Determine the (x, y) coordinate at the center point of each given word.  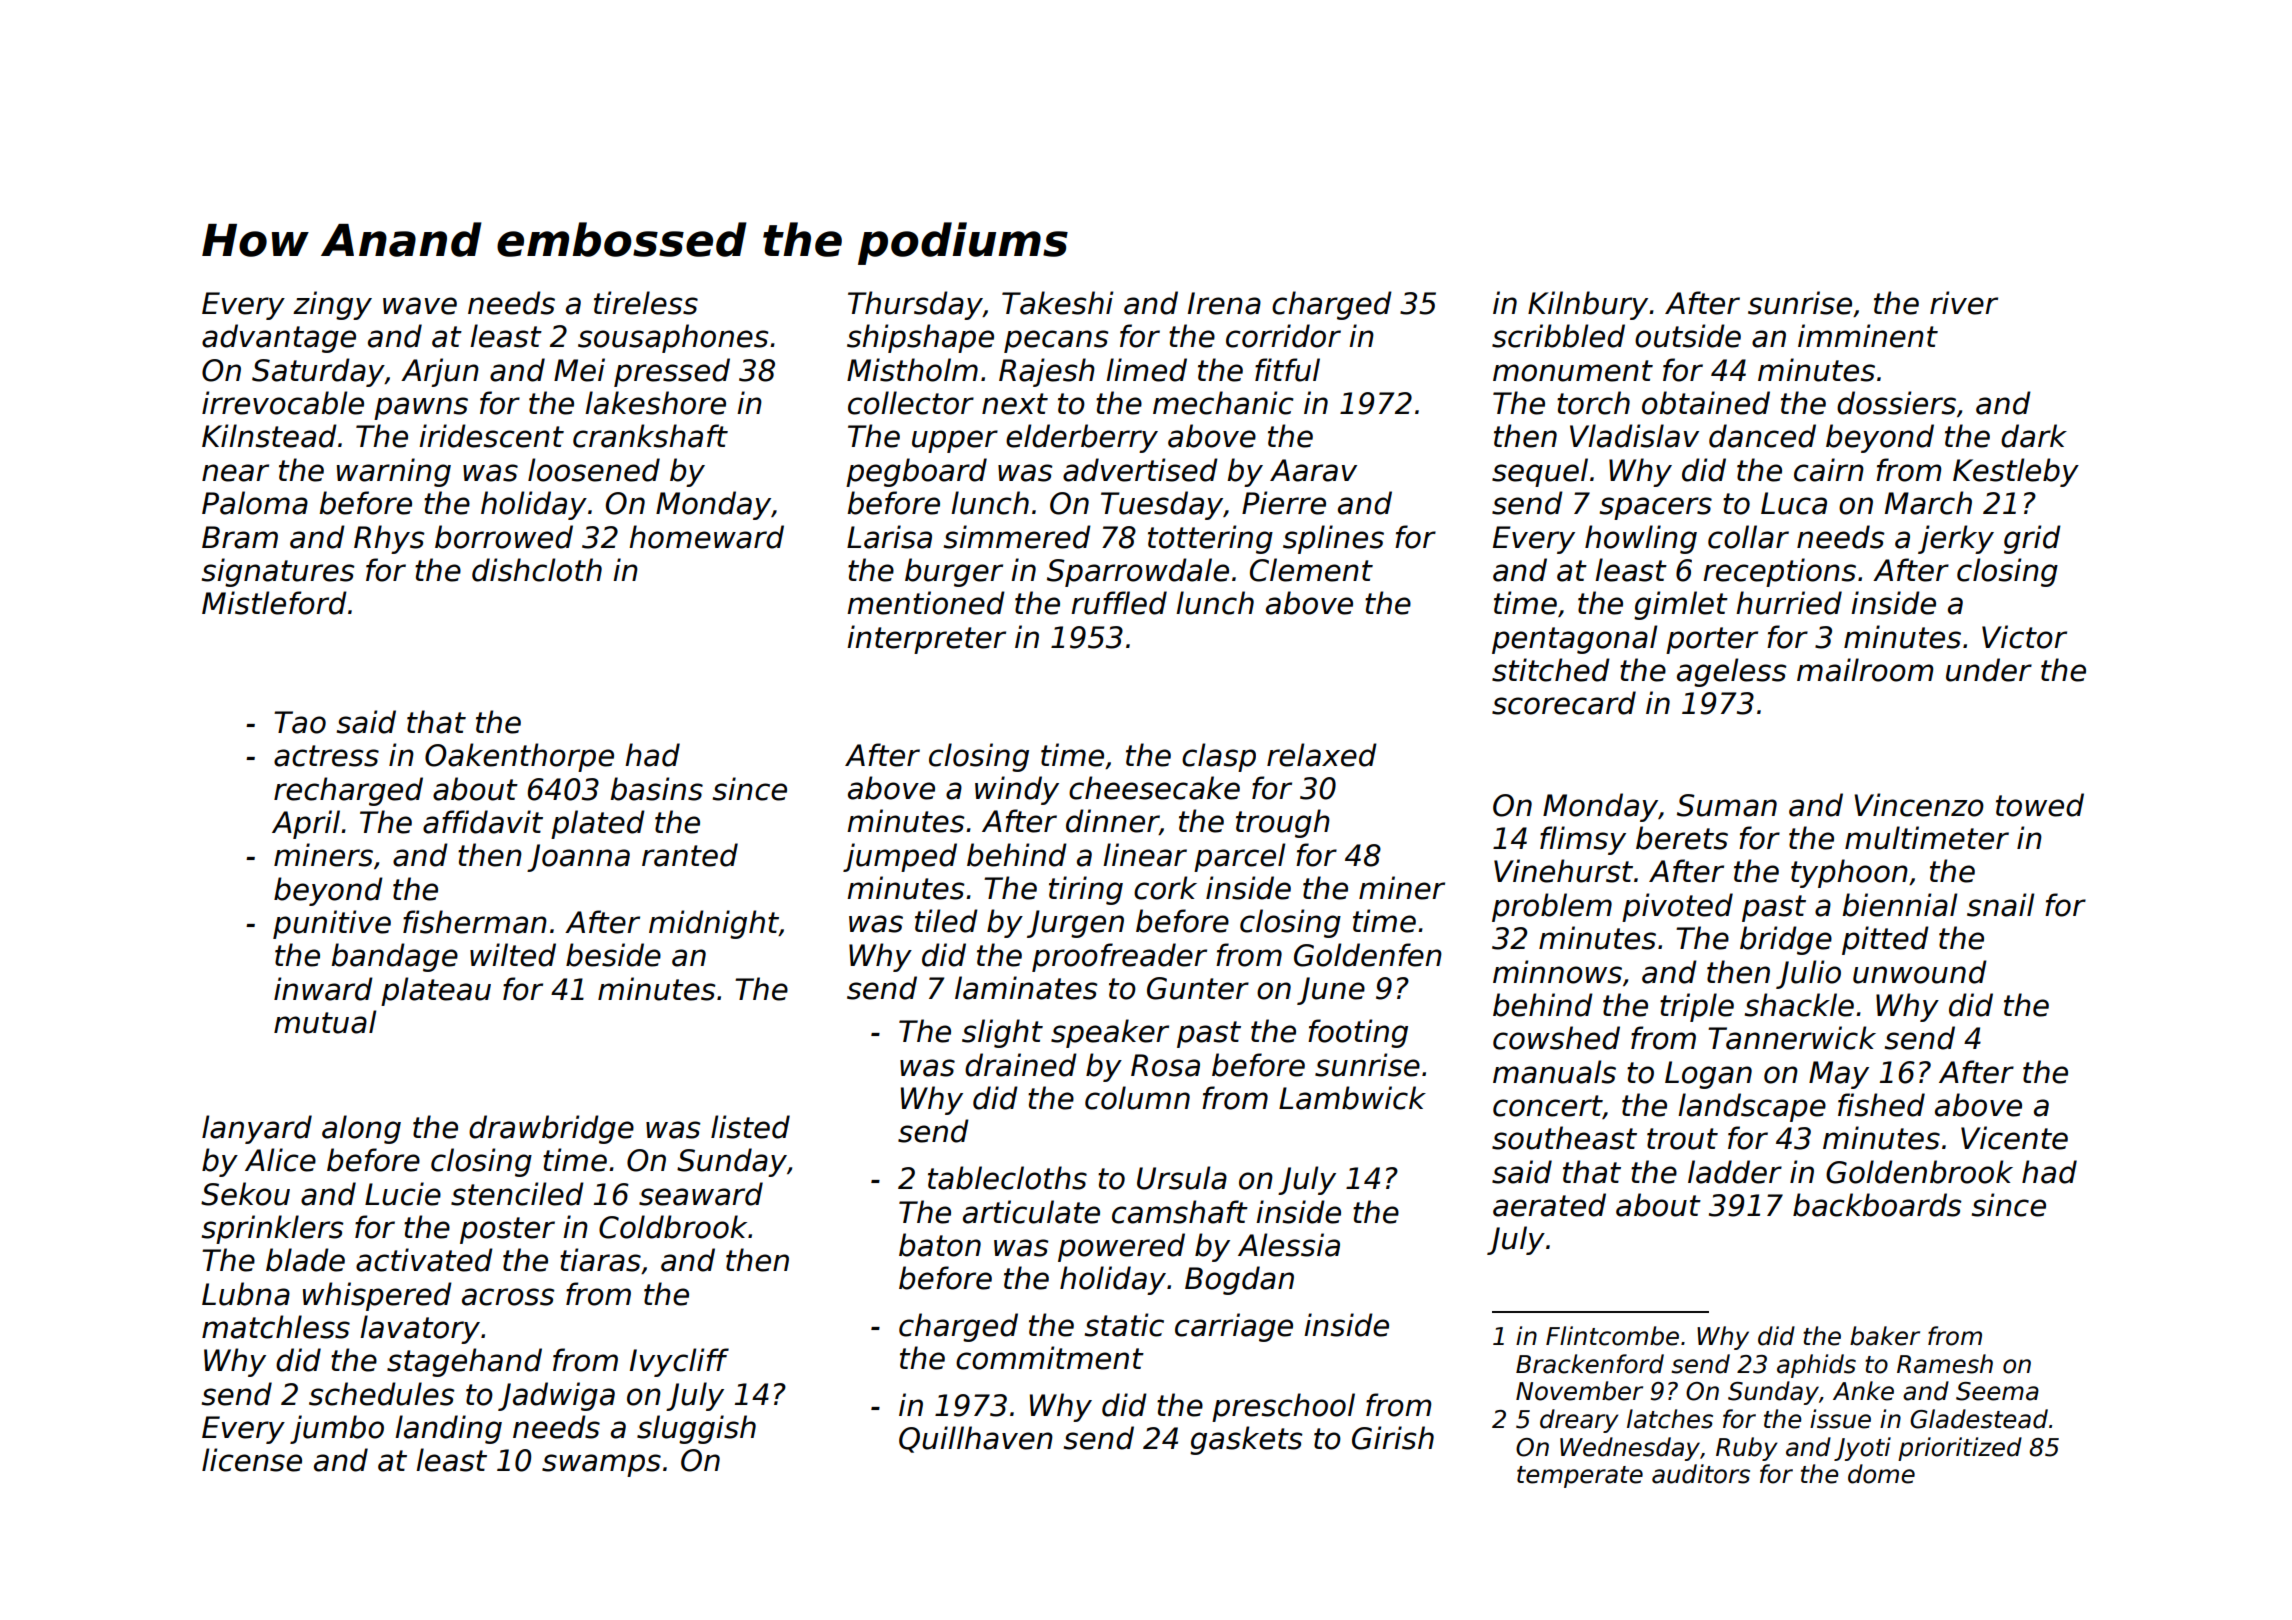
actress (326, 756)
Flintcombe (1612, 1336)
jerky (1956, 539)
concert (1548, 1107)
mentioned (926, 603)
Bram (240, 537)
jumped (900, 857)
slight (1002, 1033)
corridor (1283, 336)
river (1964, 303)
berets (1682, 838)
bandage (394, 957)
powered (1121, 1247)
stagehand (464, 1362)
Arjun (440, 372)
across (508, 1297)
